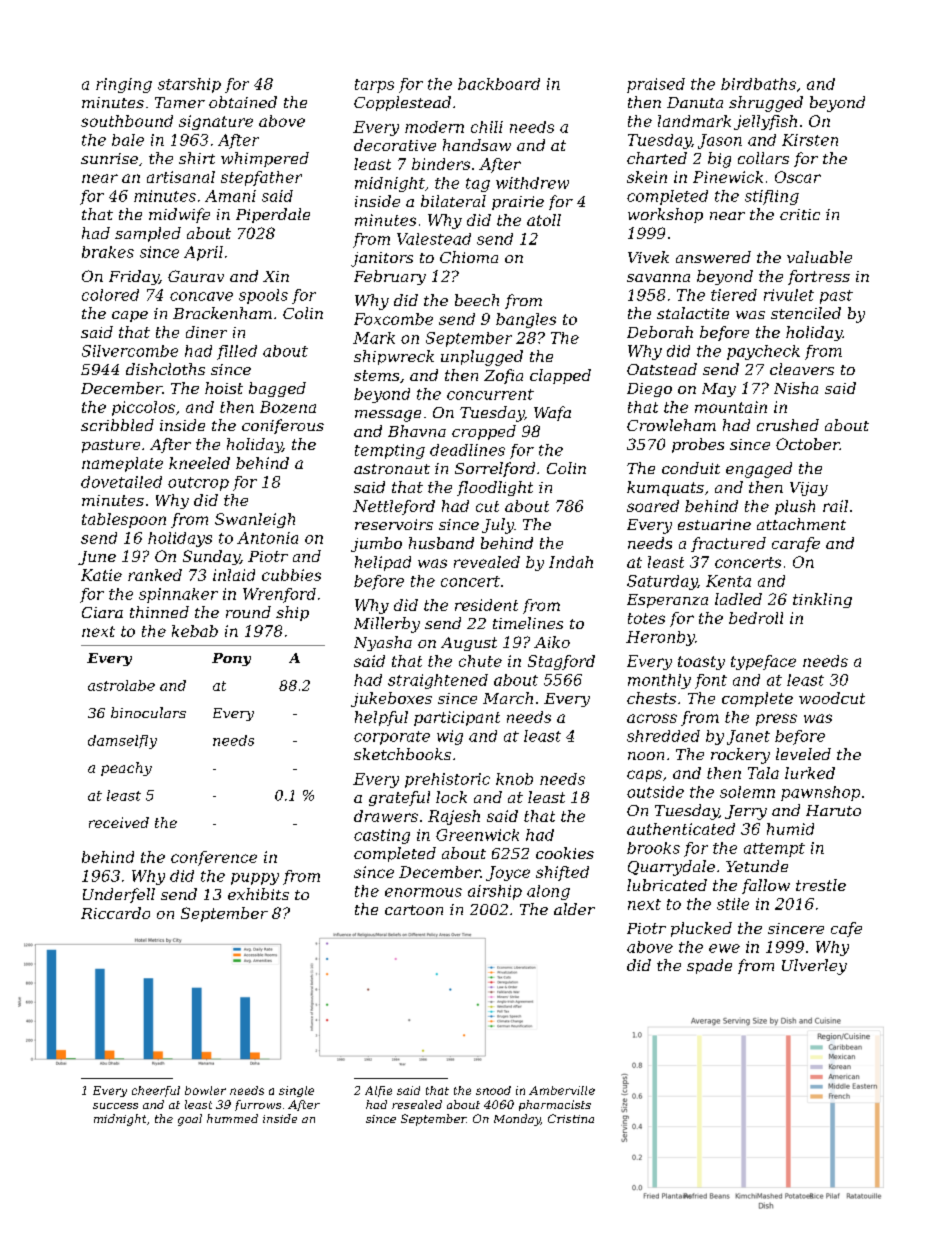  Describe the element at coordinates (232, 1118) in the image. I see `hummed` at that location.
